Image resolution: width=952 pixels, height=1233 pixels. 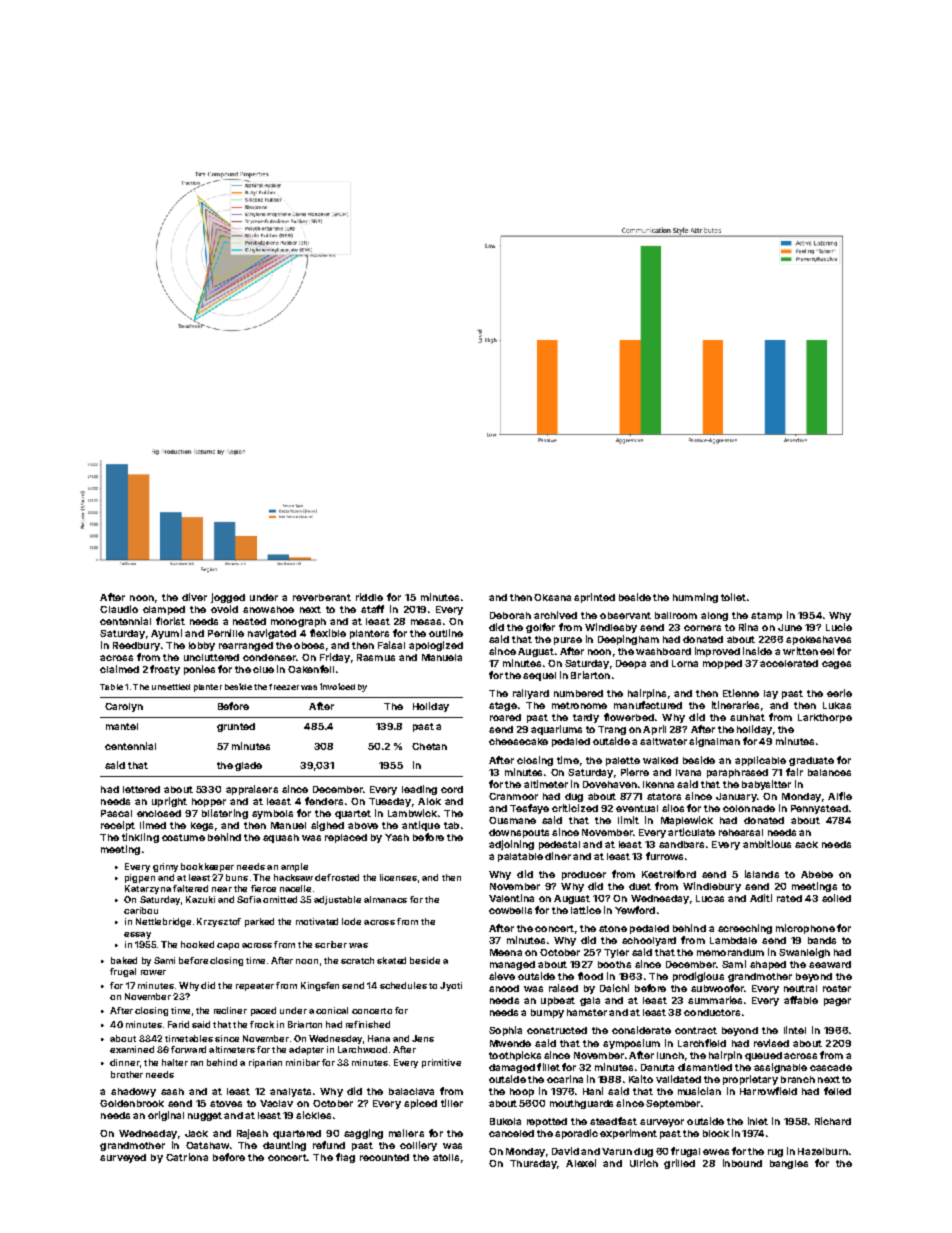 I want to click on graduate, so click(x=811, y=761).
